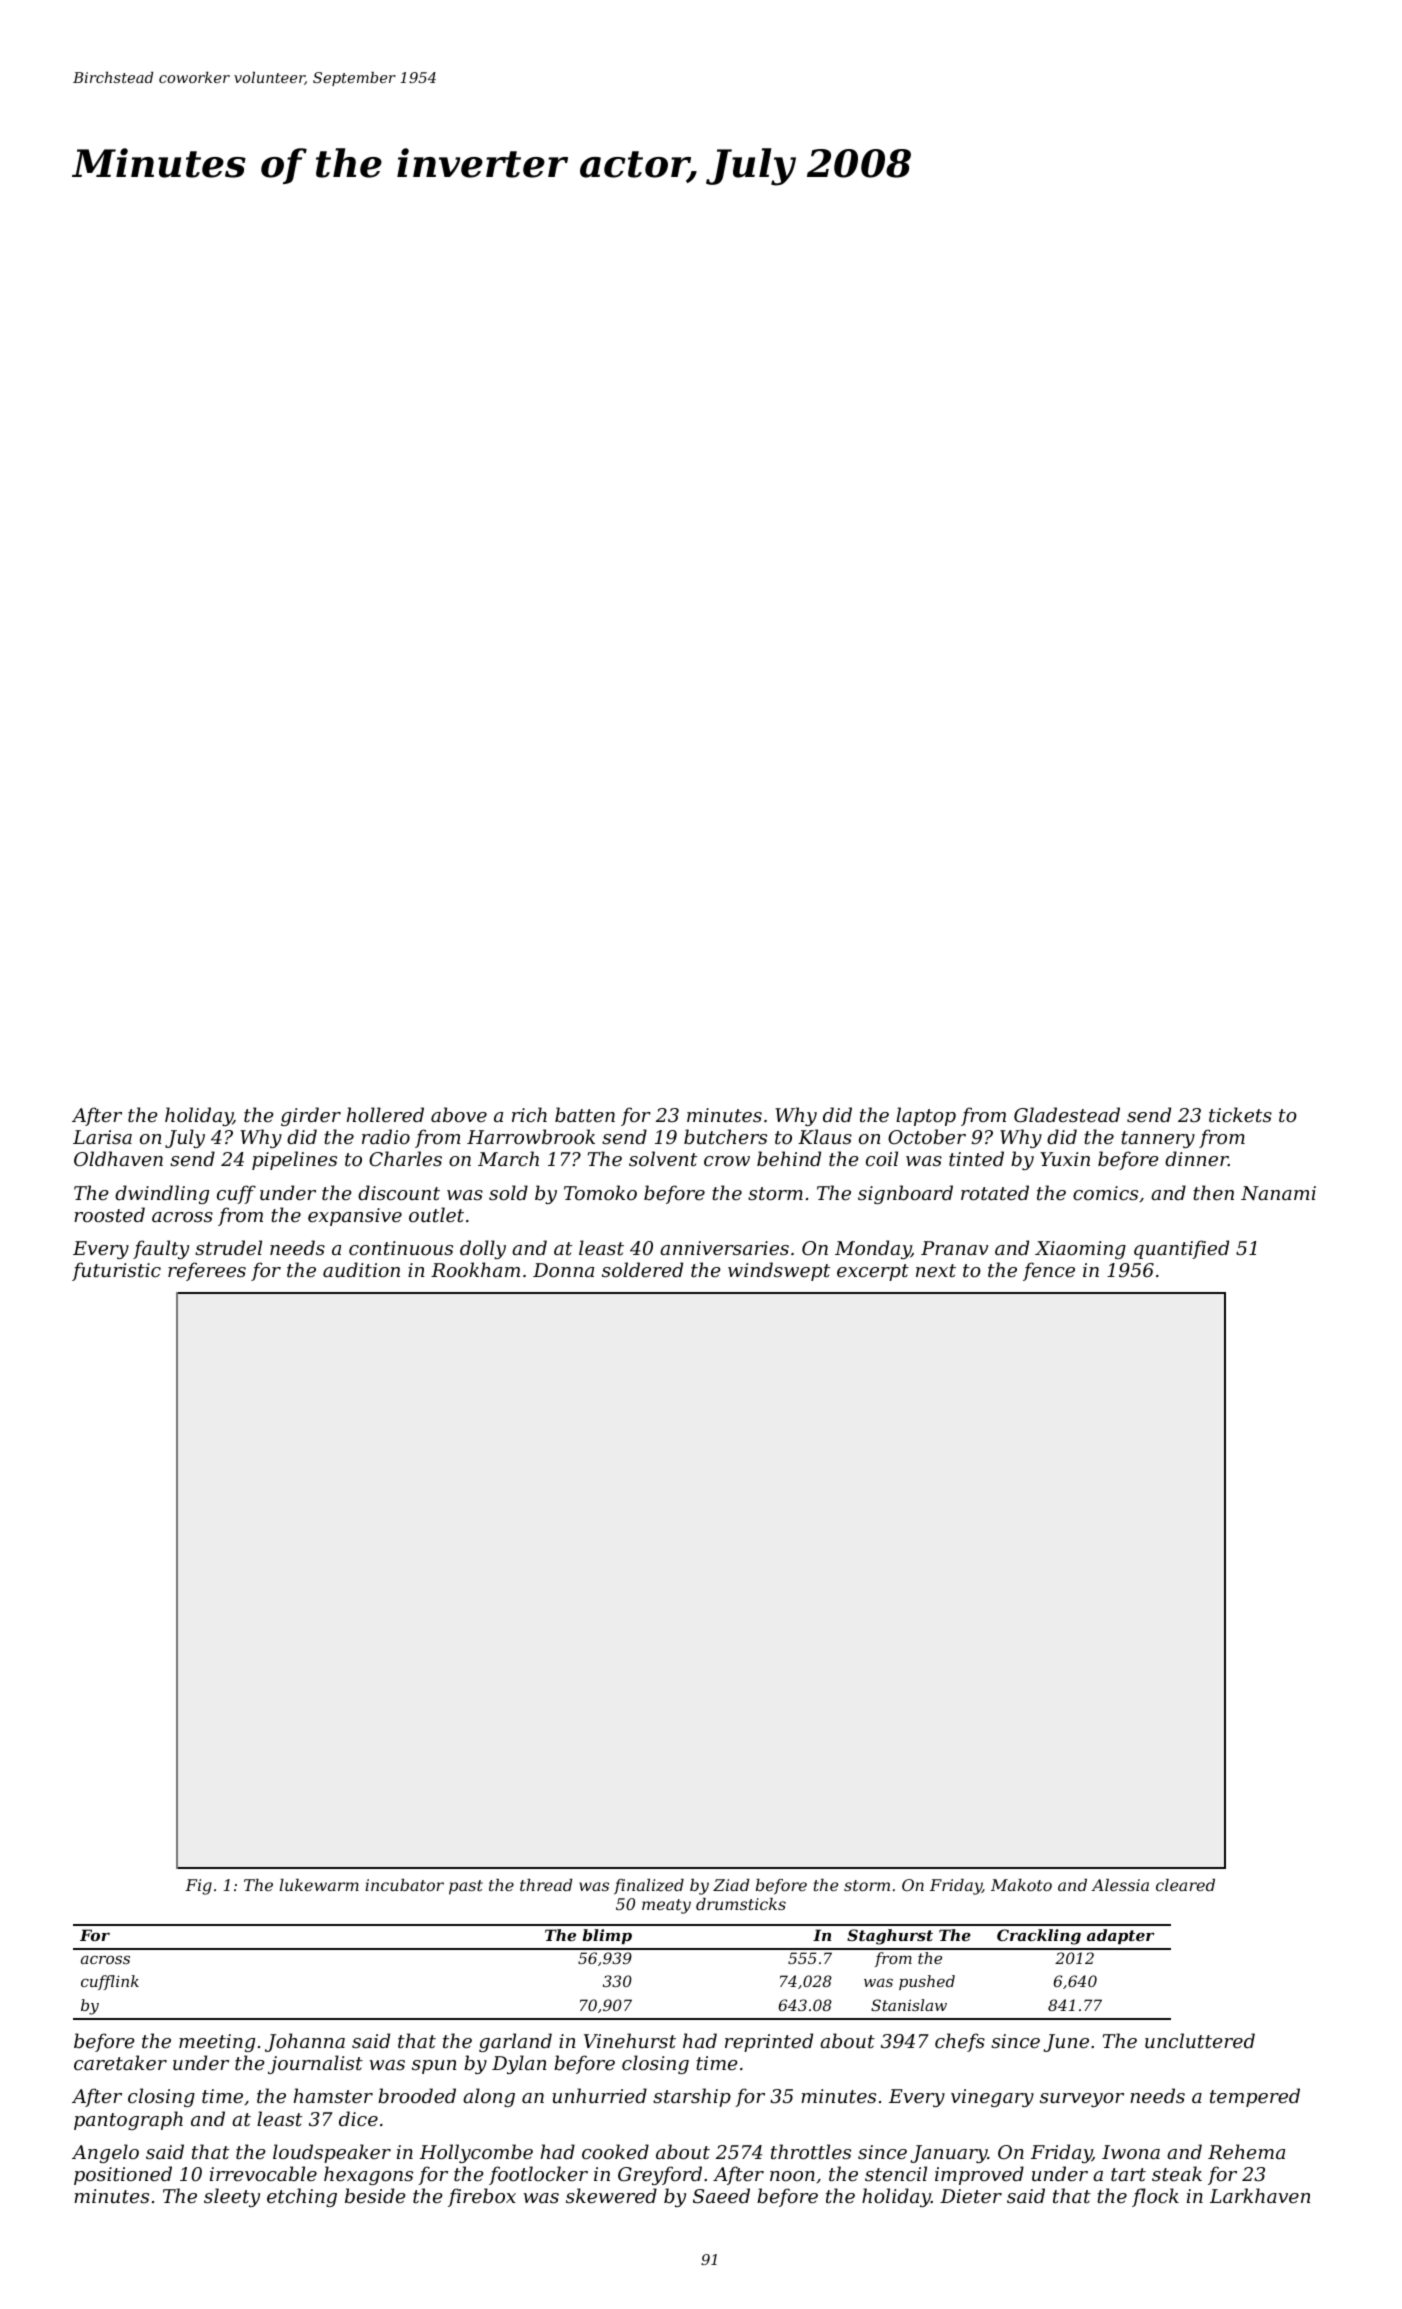 The height and width of the screenshot is (2309, 1402). Describe the element at coordinates (1185, 1885) in the screenshot. I see `cleared` at that location.
